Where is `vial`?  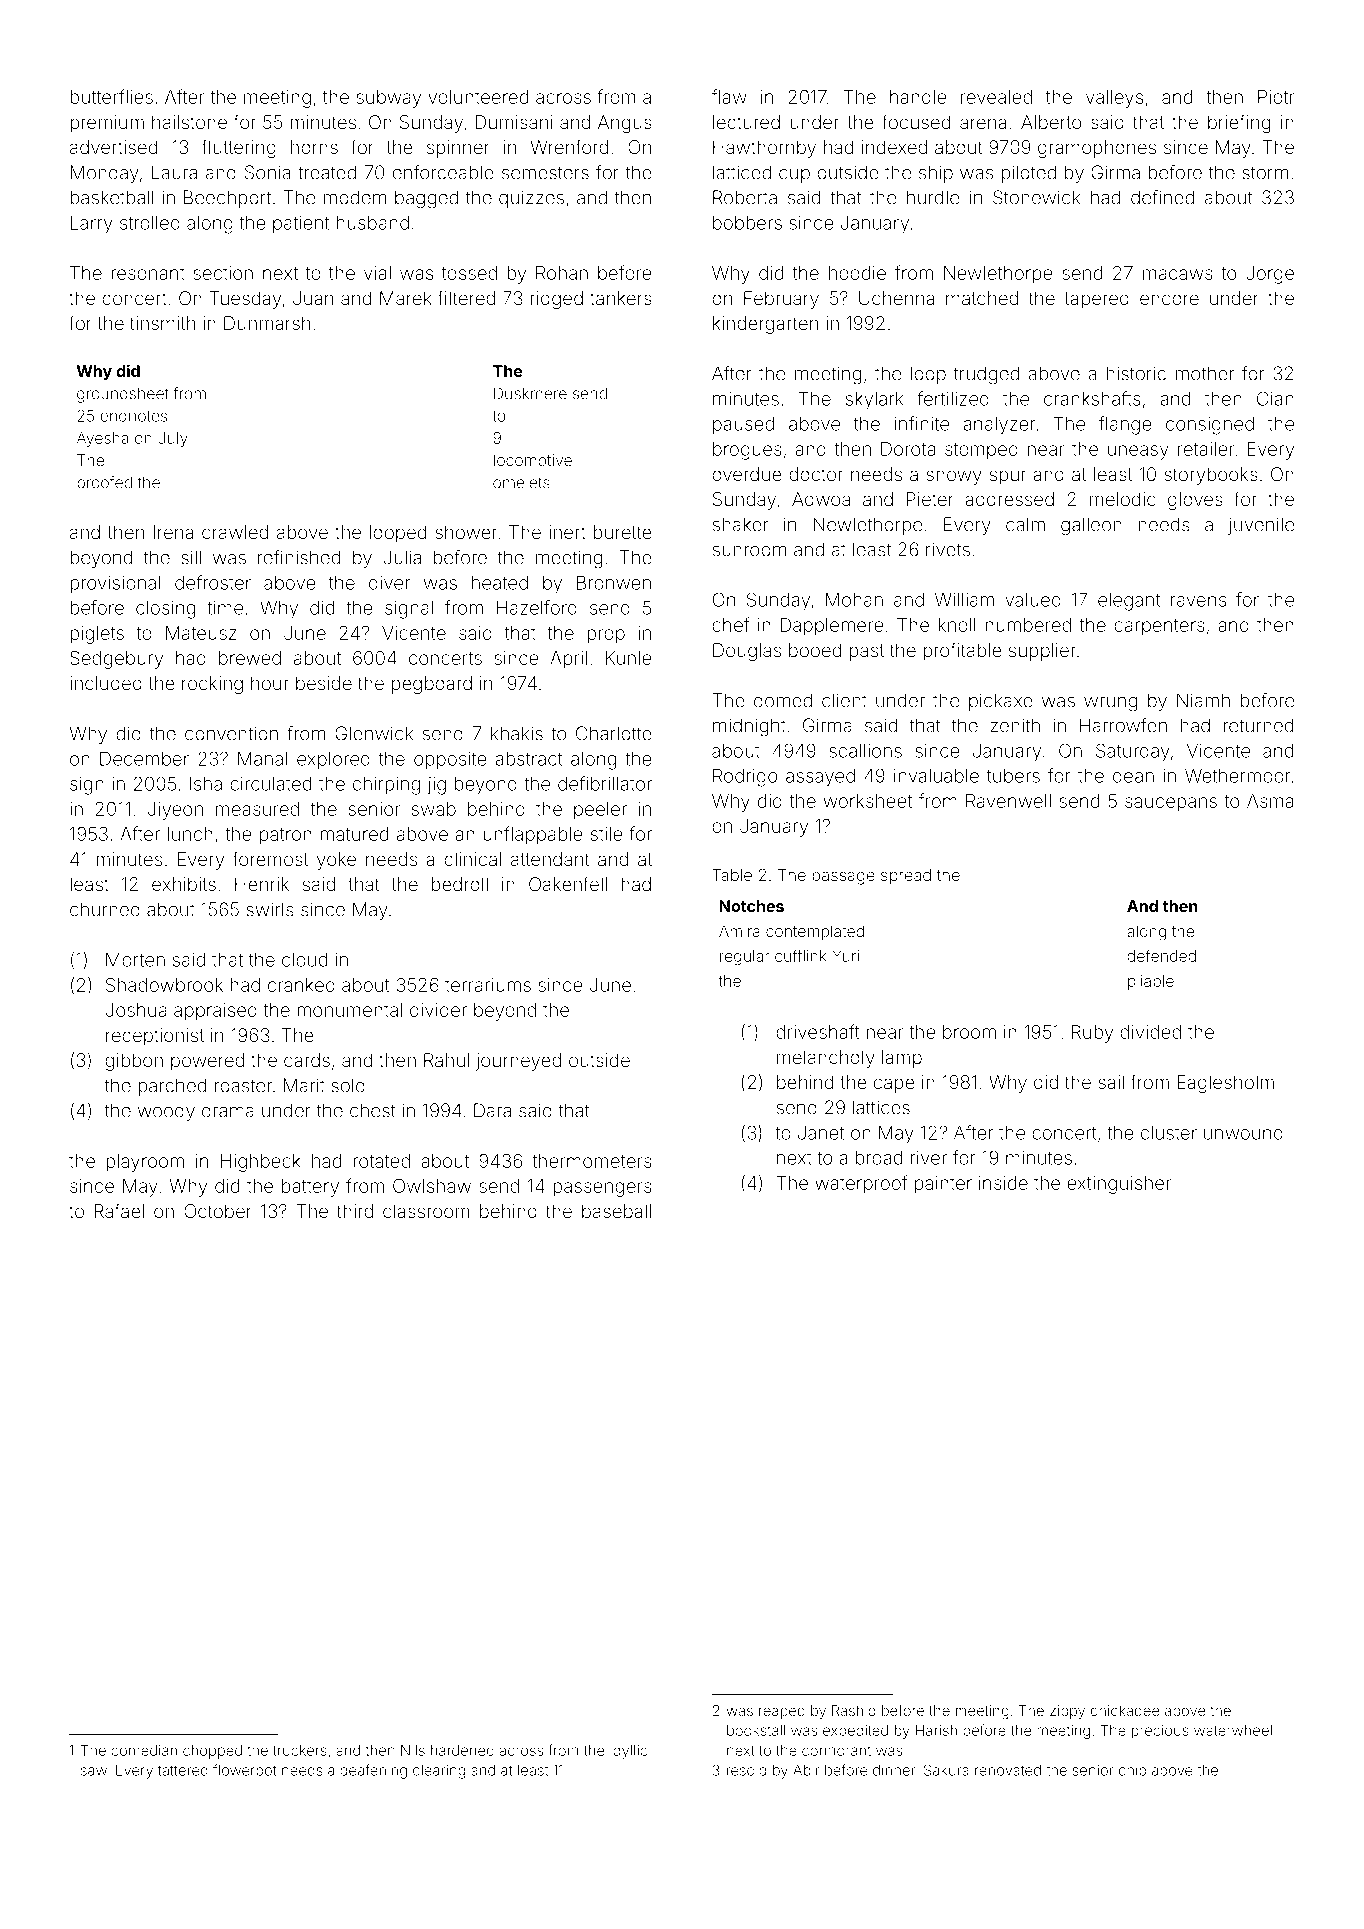
vial is located at coordinates (377, 273).
